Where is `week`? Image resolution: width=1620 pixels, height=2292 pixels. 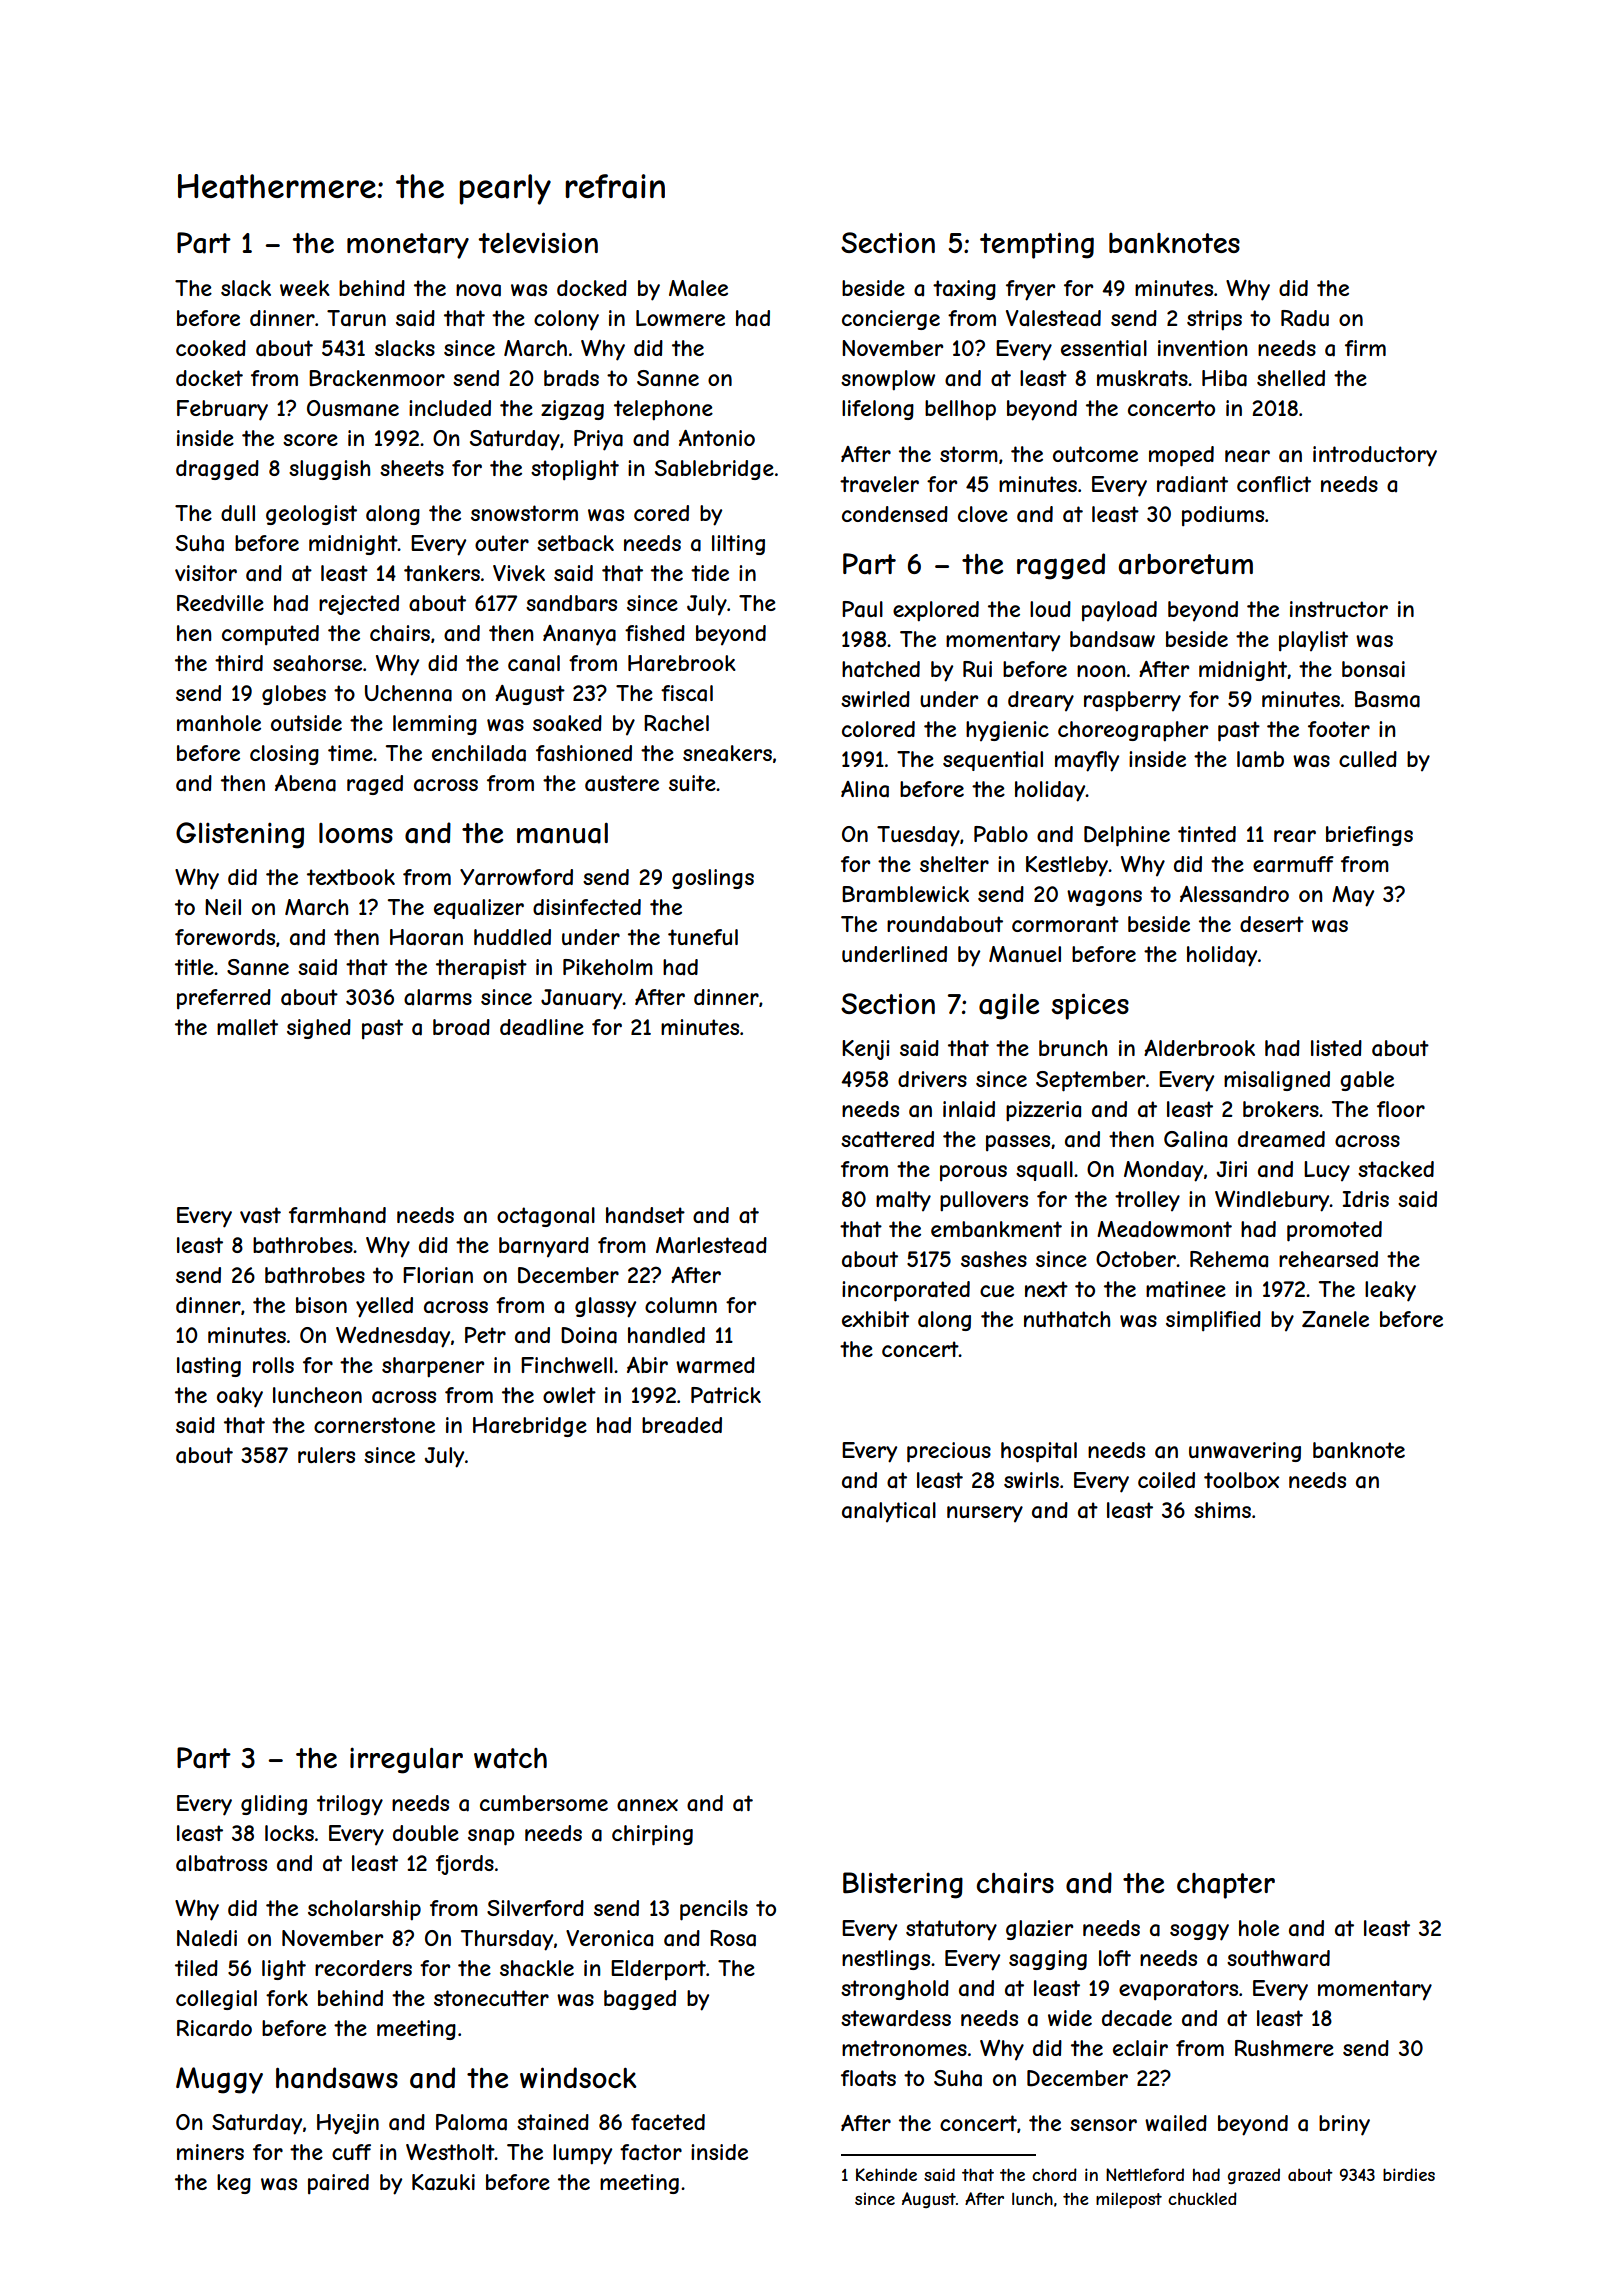
week is located at coordinates (305, 288).
